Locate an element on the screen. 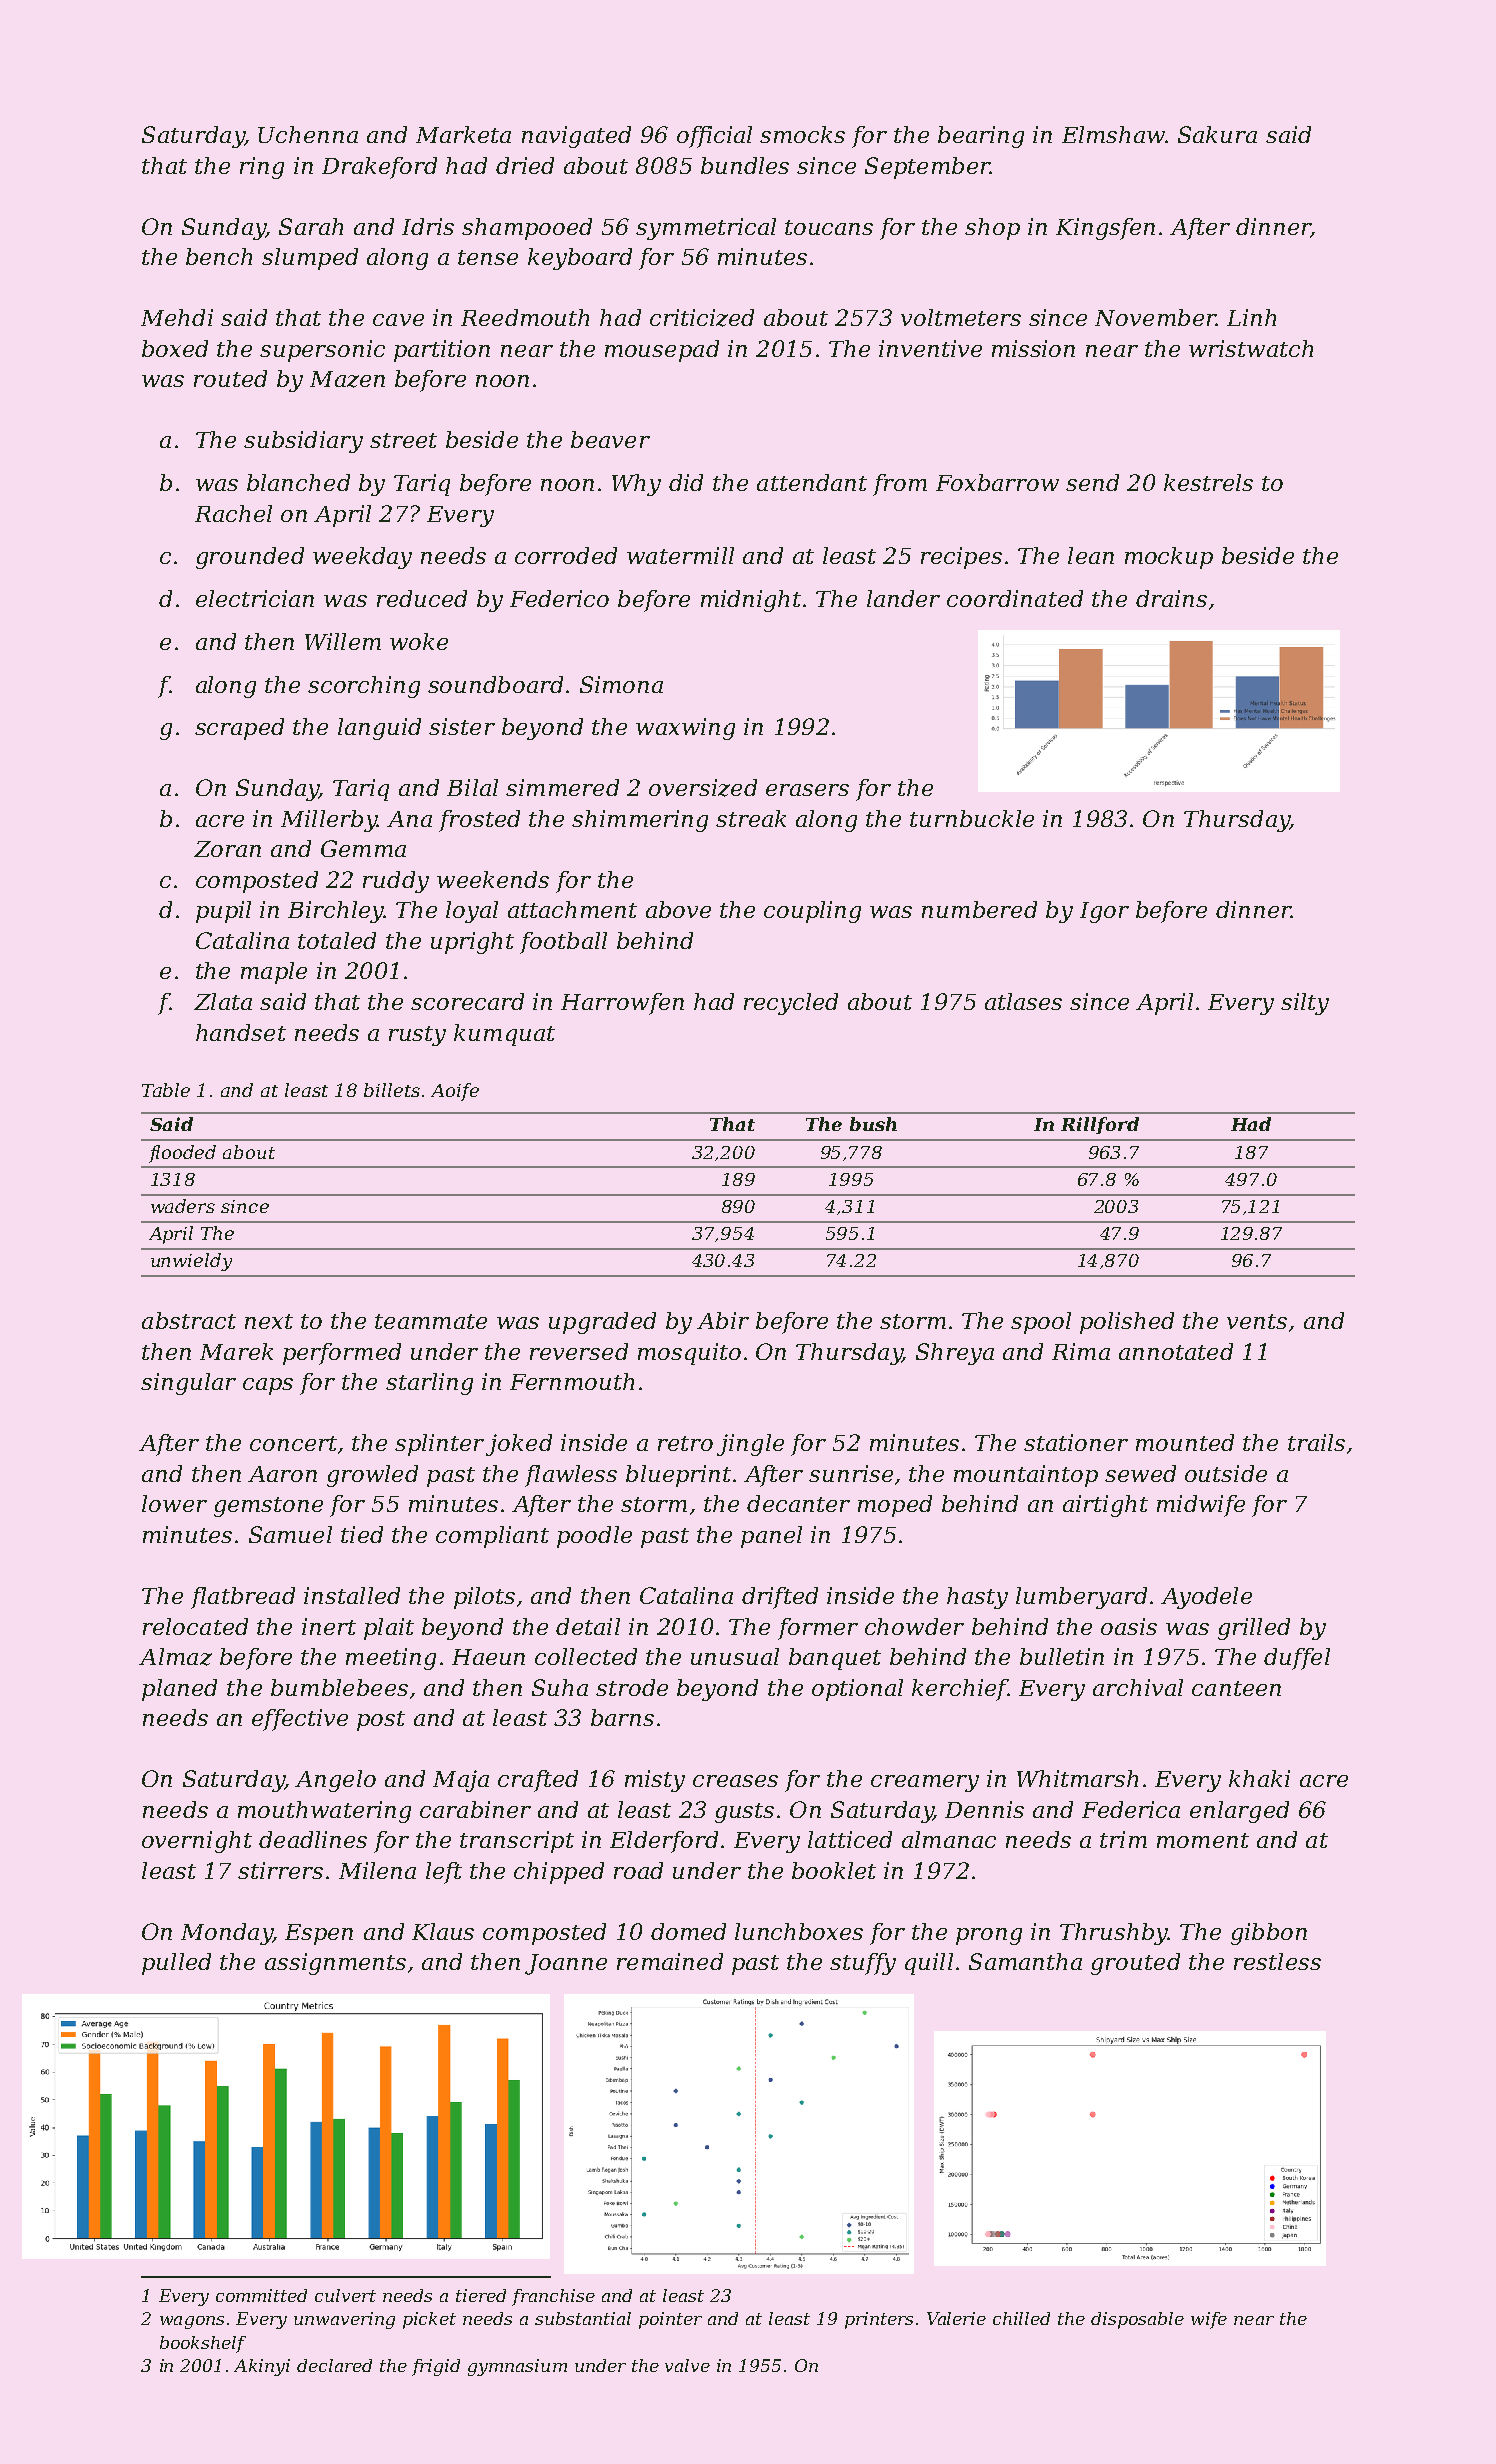 The height and width of the screenshot is (2464, 1496). disposable is located at coordinates (1137, 2320).
